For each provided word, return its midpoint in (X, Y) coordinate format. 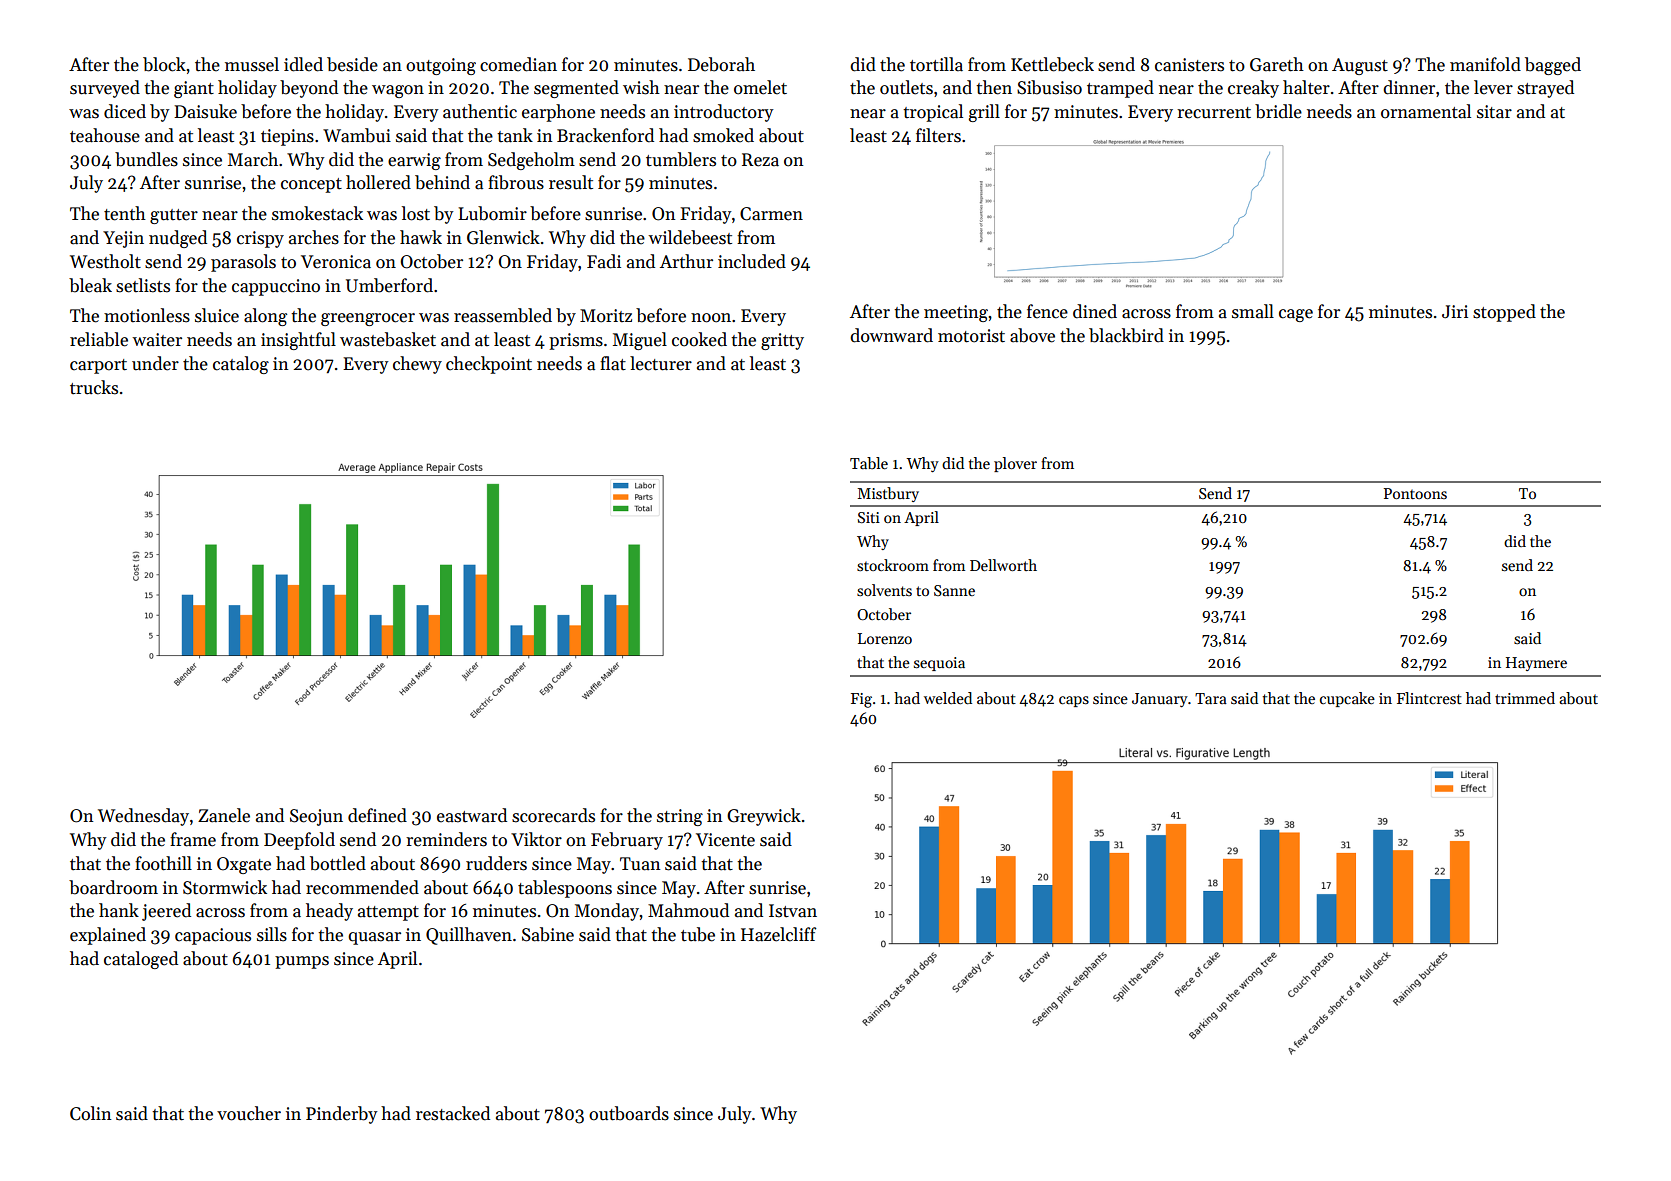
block (164, 64)
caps (1074, 701)
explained (108, 936)
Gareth (1277, 64)
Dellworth (1003, 565)
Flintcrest (1429, 698)
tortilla (936, 64)
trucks (94, 387)
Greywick (764, 817)
